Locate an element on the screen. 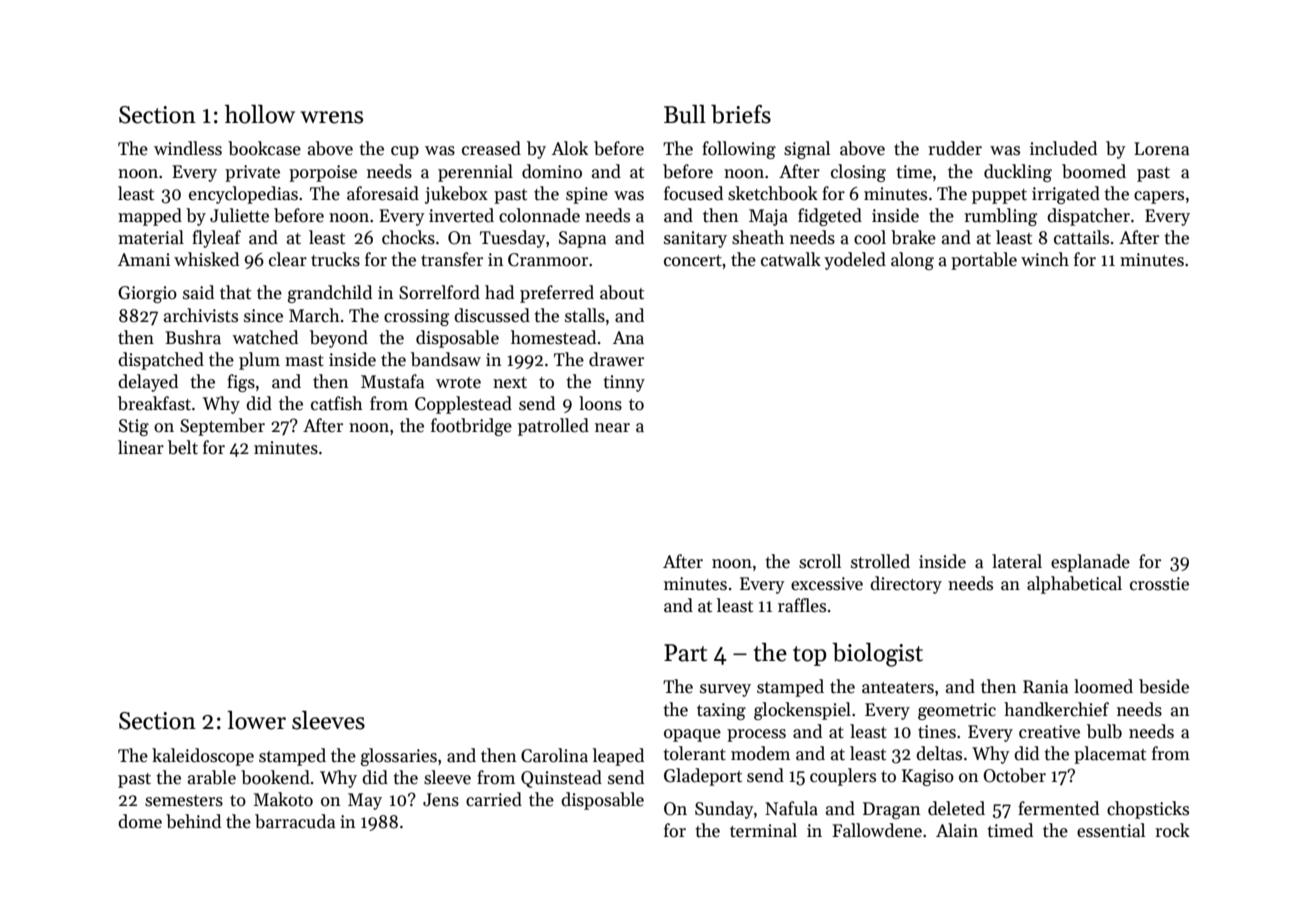 The image size is (1308, 924). esplanade is located at coordinates (1090, 563).
